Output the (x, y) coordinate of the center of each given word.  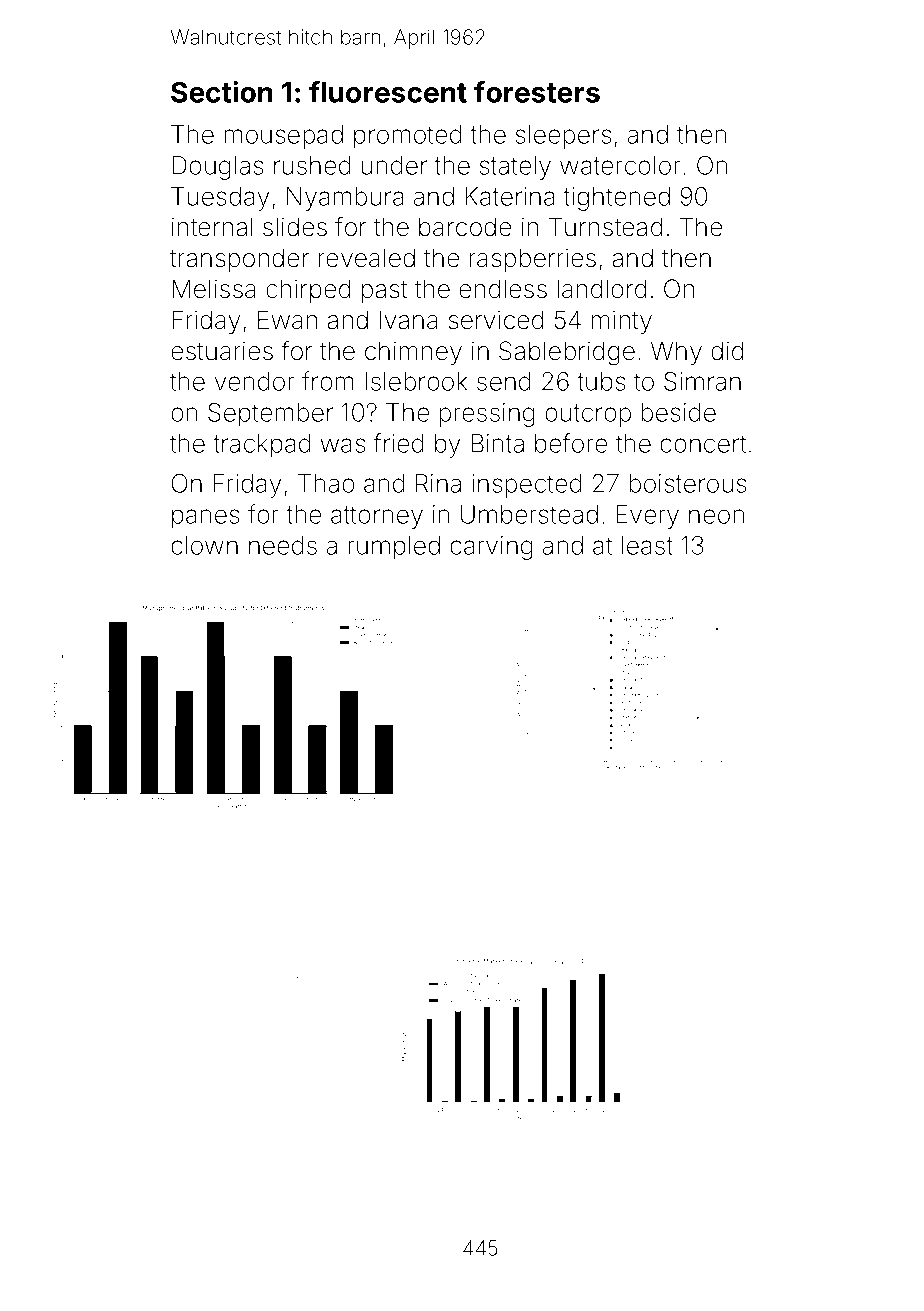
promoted (407, 137)
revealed (367, 258)
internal (212, 227)
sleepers (563, 137)
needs (283, 545)
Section (222, 92)
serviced (496, 320)
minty (622, 322)
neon (716, 516)
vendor (255, 381)
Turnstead (605, 227)
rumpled (394, 548)
